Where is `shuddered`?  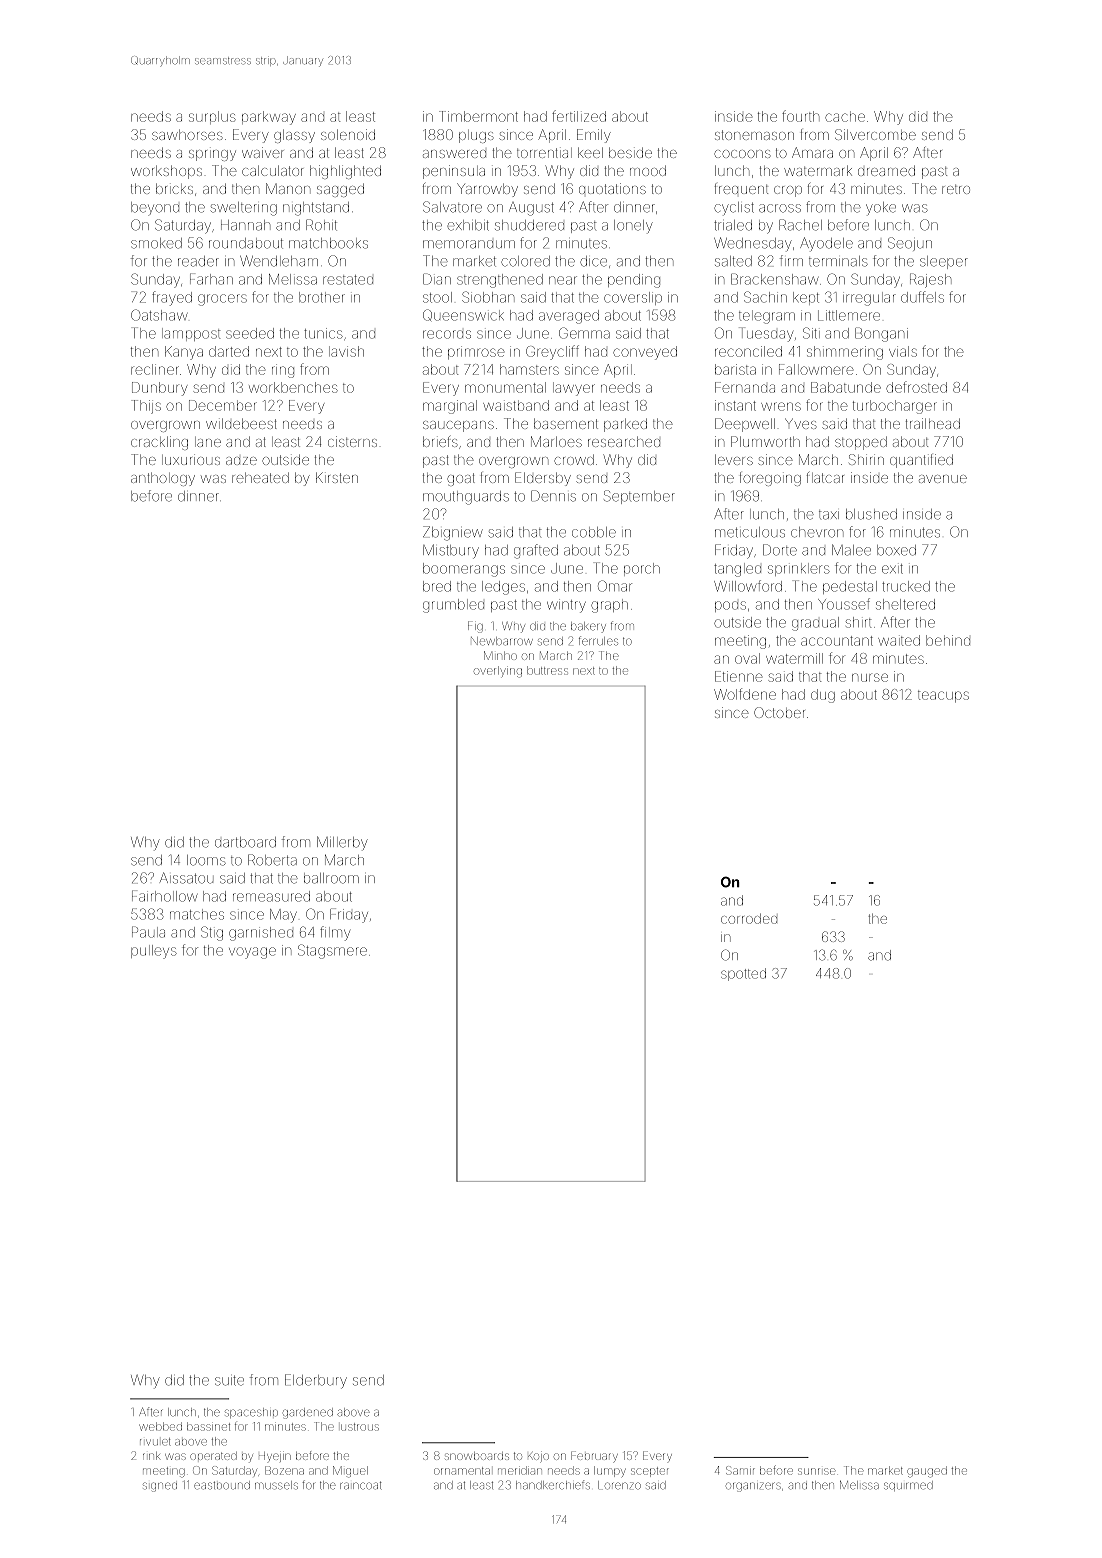 shuddered is located at coordinates (529, 225).
